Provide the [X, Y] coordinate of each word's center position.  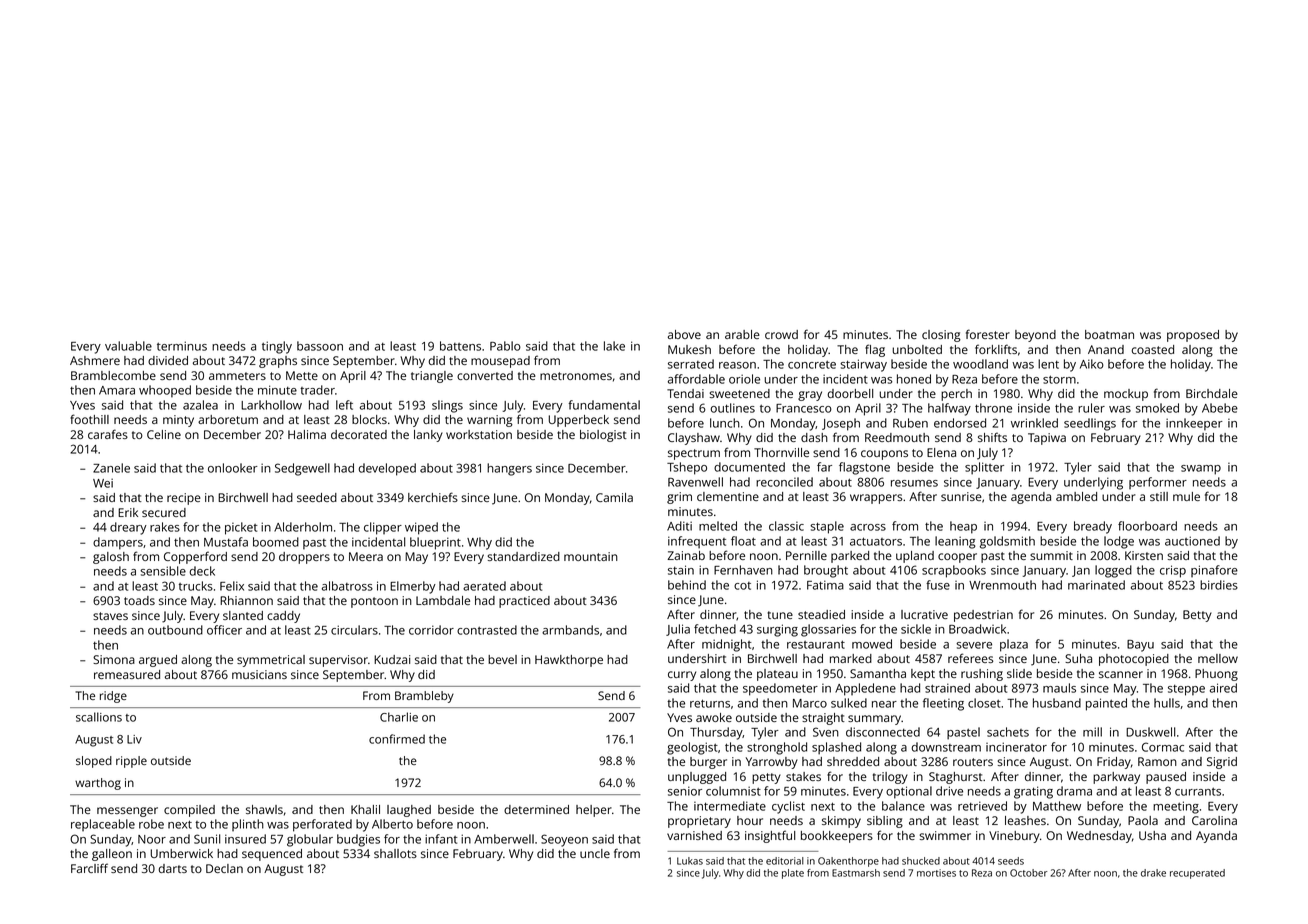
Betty [1197, 616]
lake [614, 346]
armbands [570, 630]
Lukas [690, 861]
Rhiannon [246, 600]
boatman [1109, 334]
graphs [278, 362]
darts [172, 868]
